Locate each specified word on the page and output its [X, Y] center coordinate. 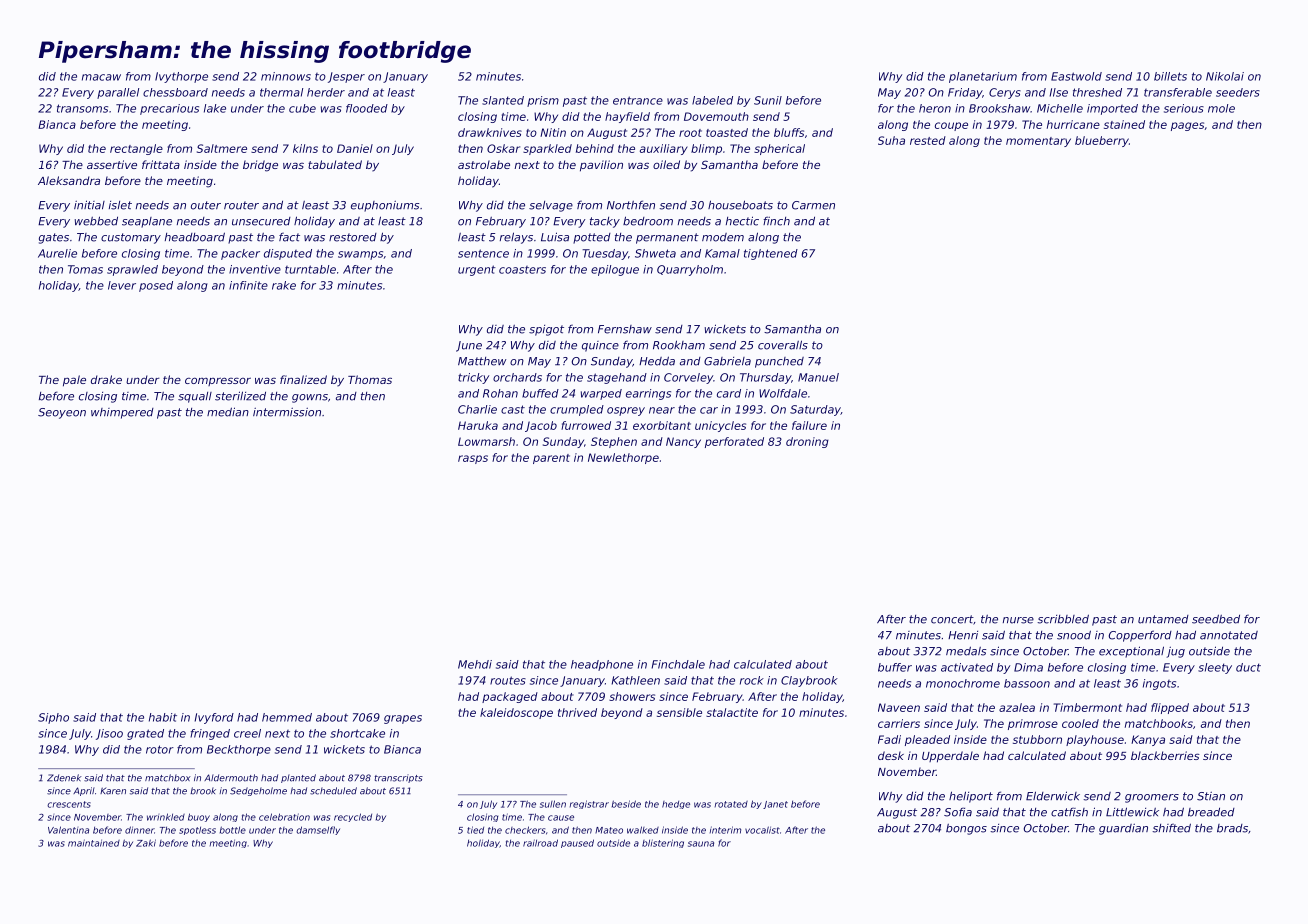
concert [952, 619]
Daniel [355, 148]
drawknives [490, 132]
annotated [1229, 635]
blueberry [1102, 141]
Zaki [146, 843]
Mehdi [475, 664]
